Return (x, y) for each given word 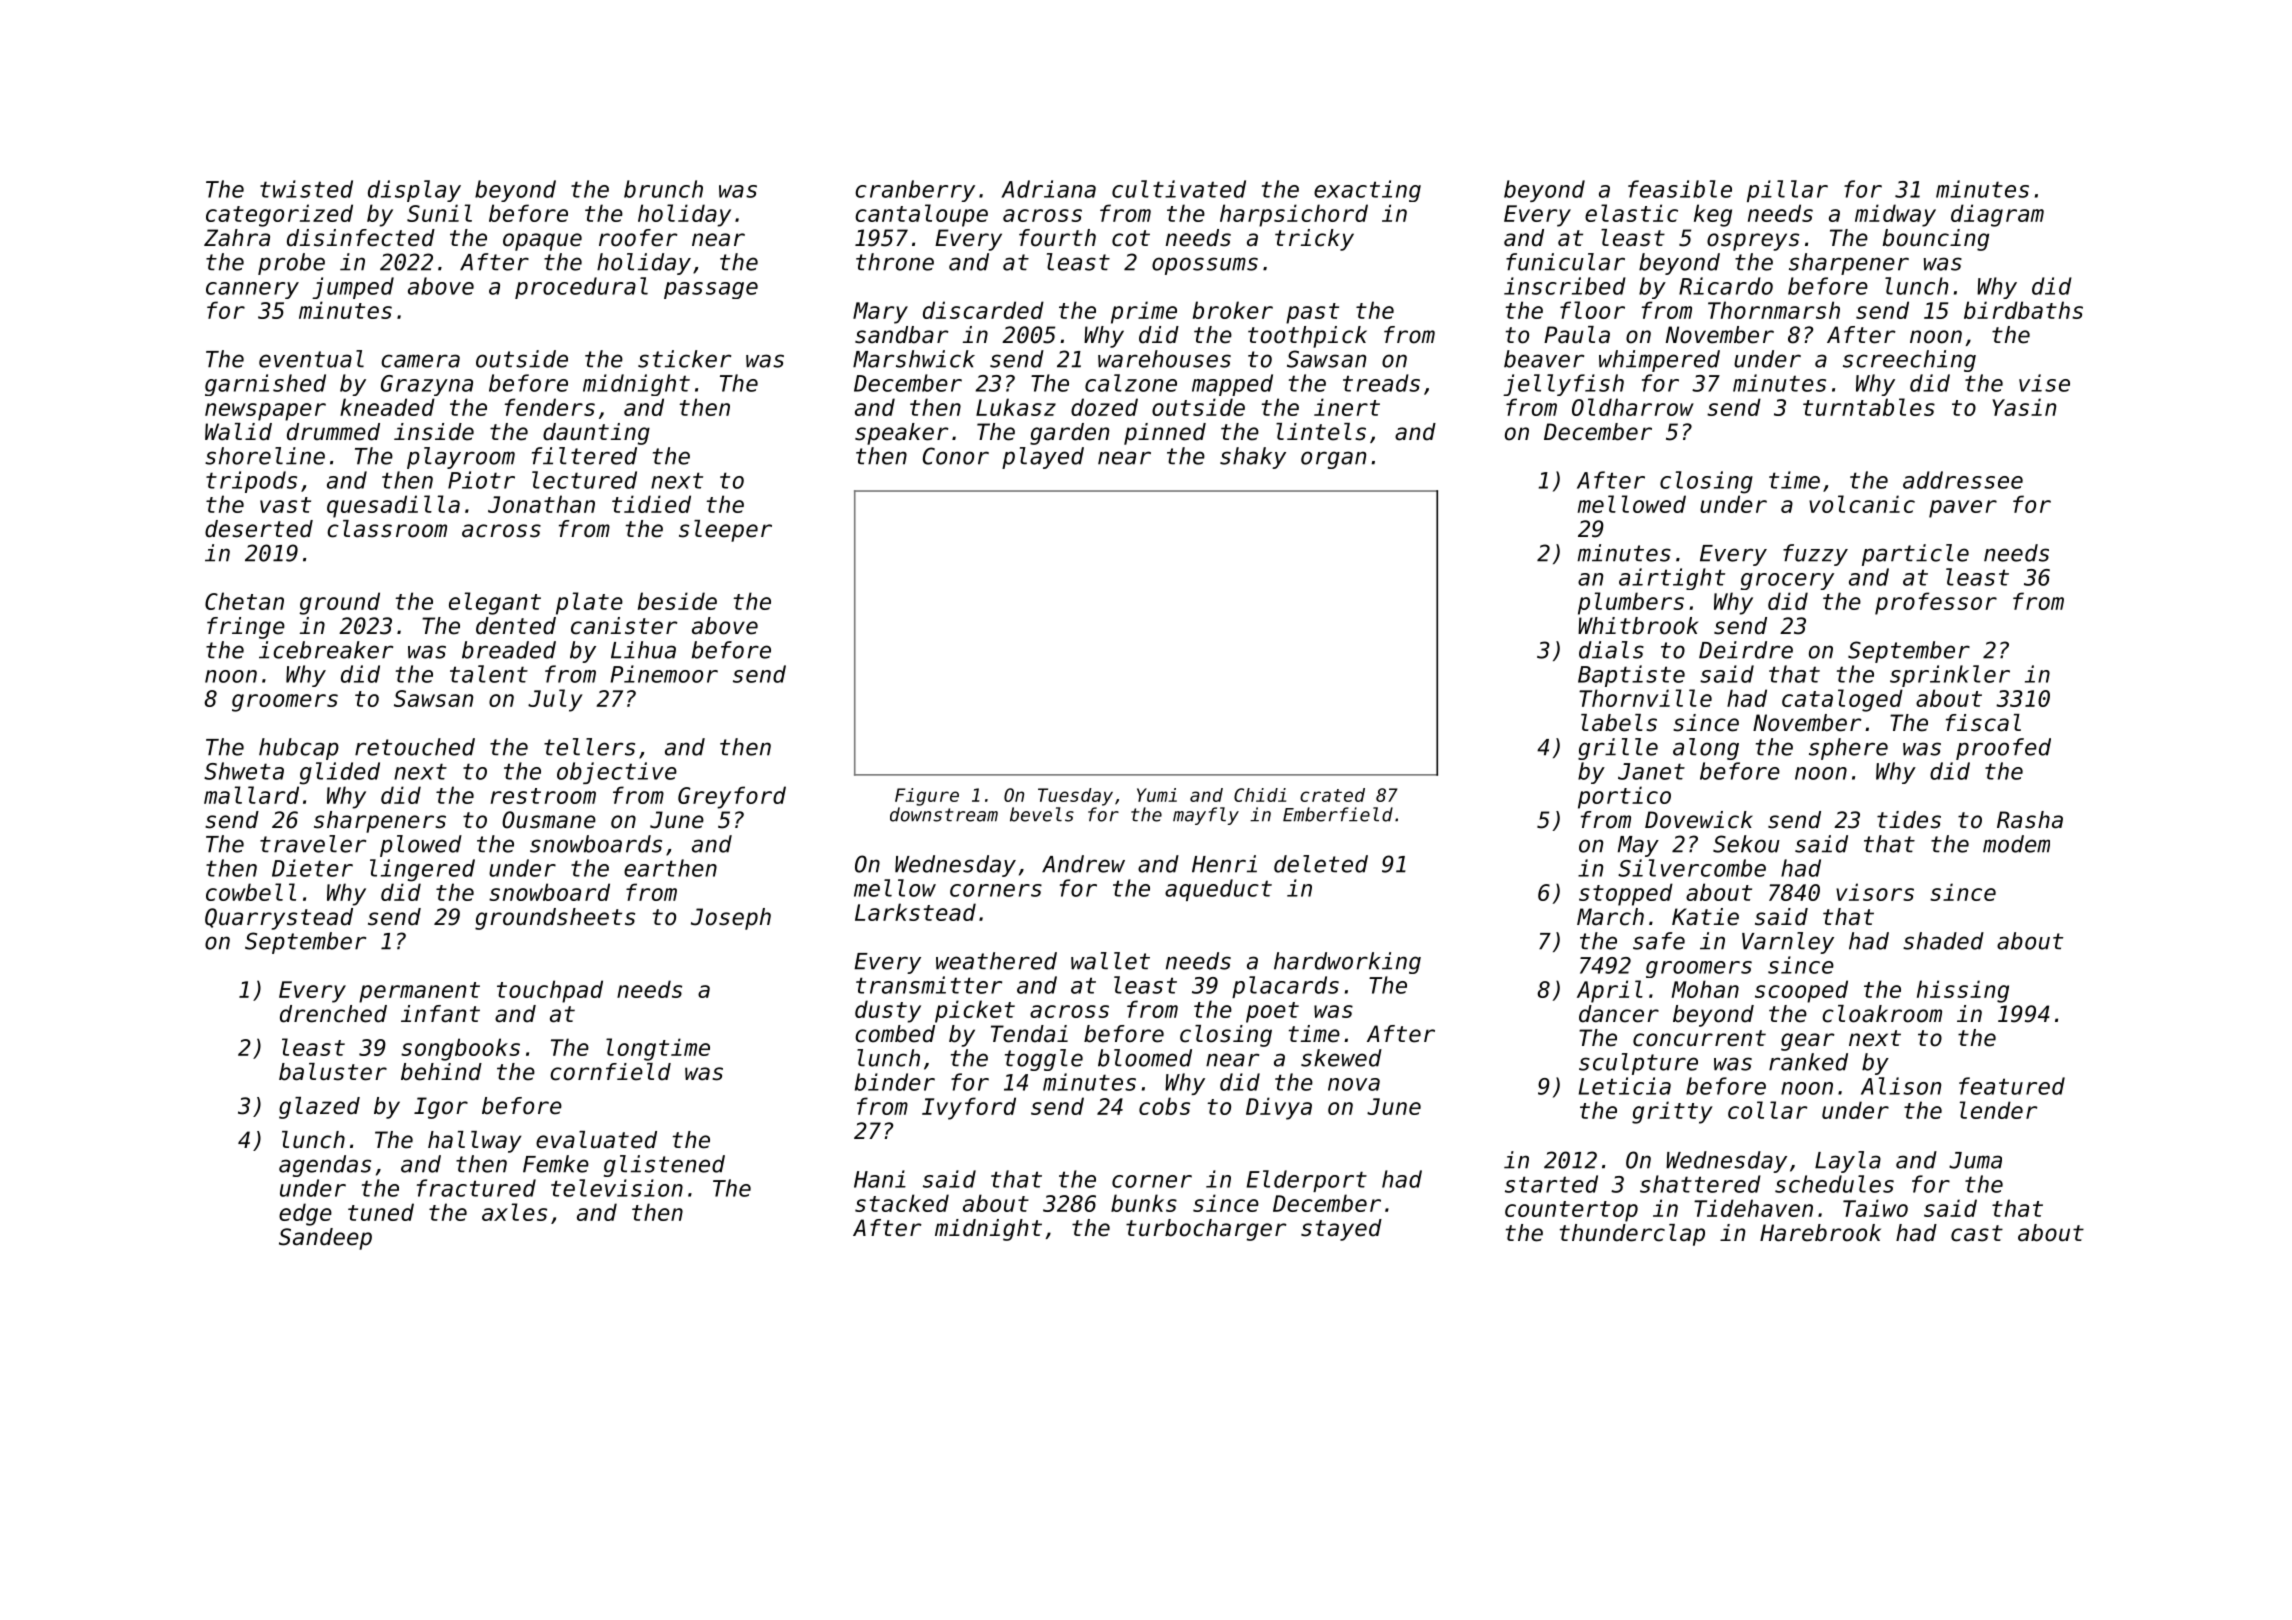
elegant (495, 603)
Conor (956, 456)
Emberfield (1338, 814)
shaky (1253, 458)
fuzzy (1815, 555)
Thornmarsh (1774, 310)
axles (514, 1212)
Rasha (2030, 820)
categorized (279, 215)
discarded (983, 310)
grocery (1787, 581)
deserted (259, 529)
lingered (422, 870)
